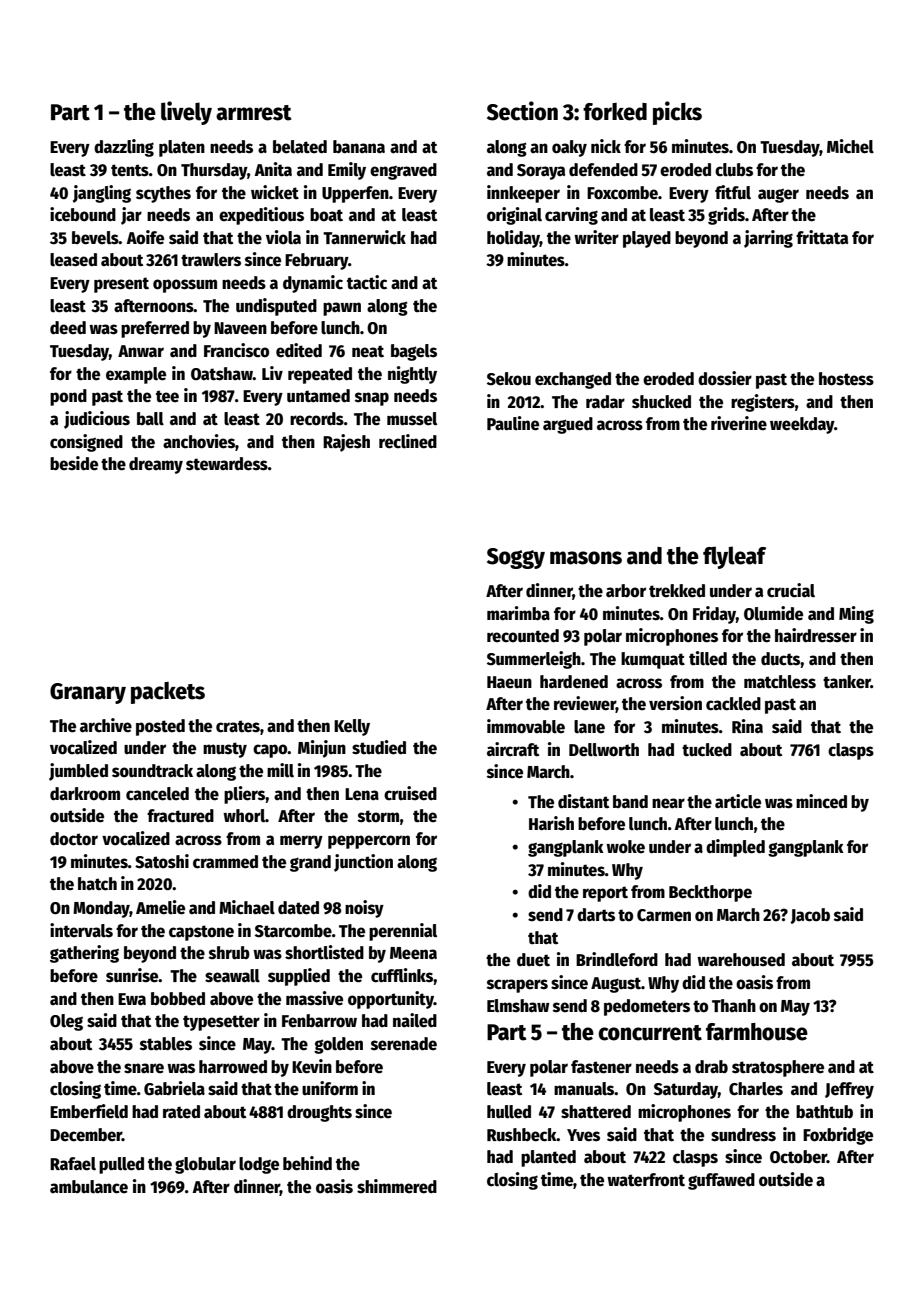 The height and width of the page is (1314, 924). Describe the element at coordinates (397, 1186) in the page. I see `shimmered` at that location.
